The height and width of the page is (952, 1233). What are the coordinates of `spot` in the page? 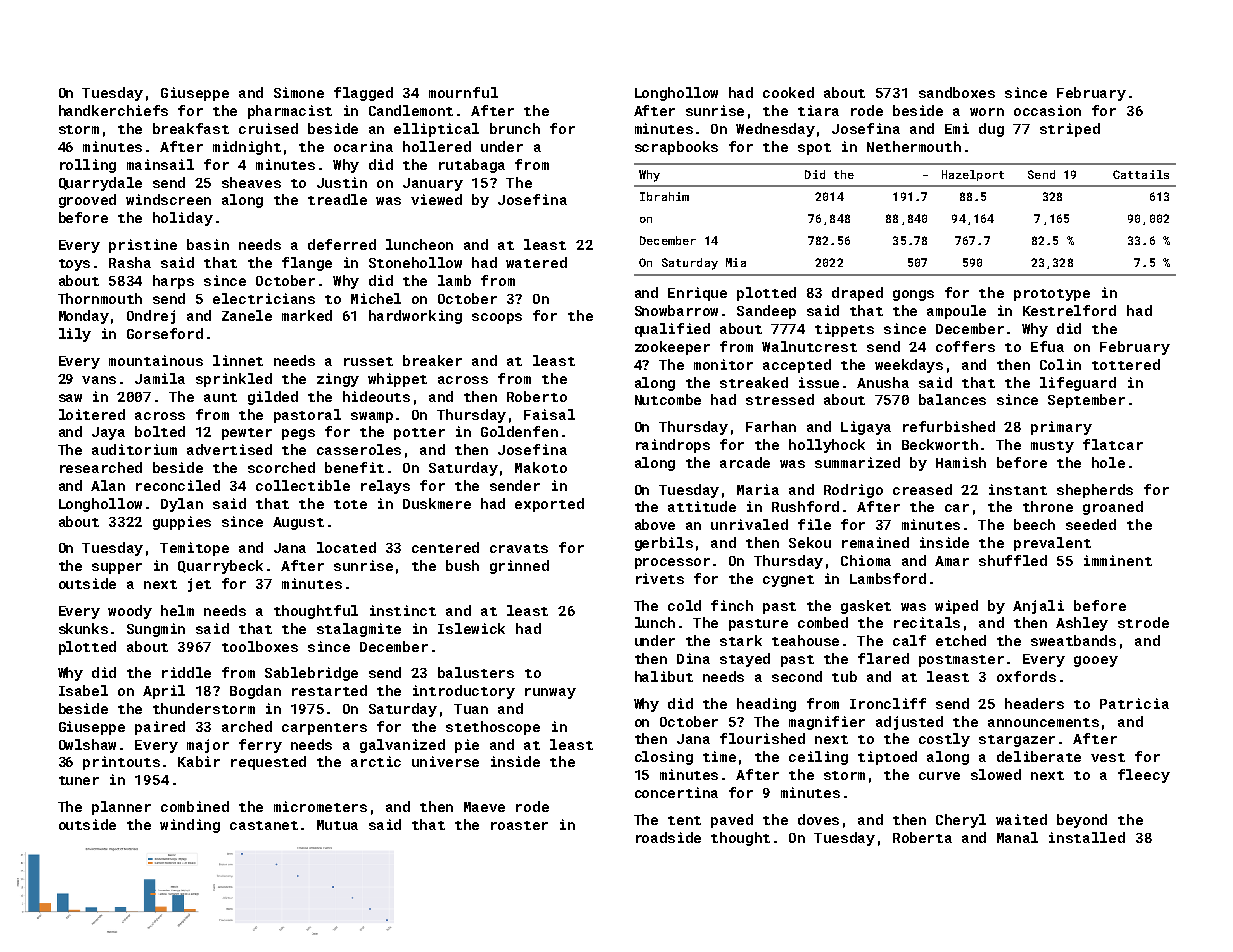 It's located at (814, 149).
